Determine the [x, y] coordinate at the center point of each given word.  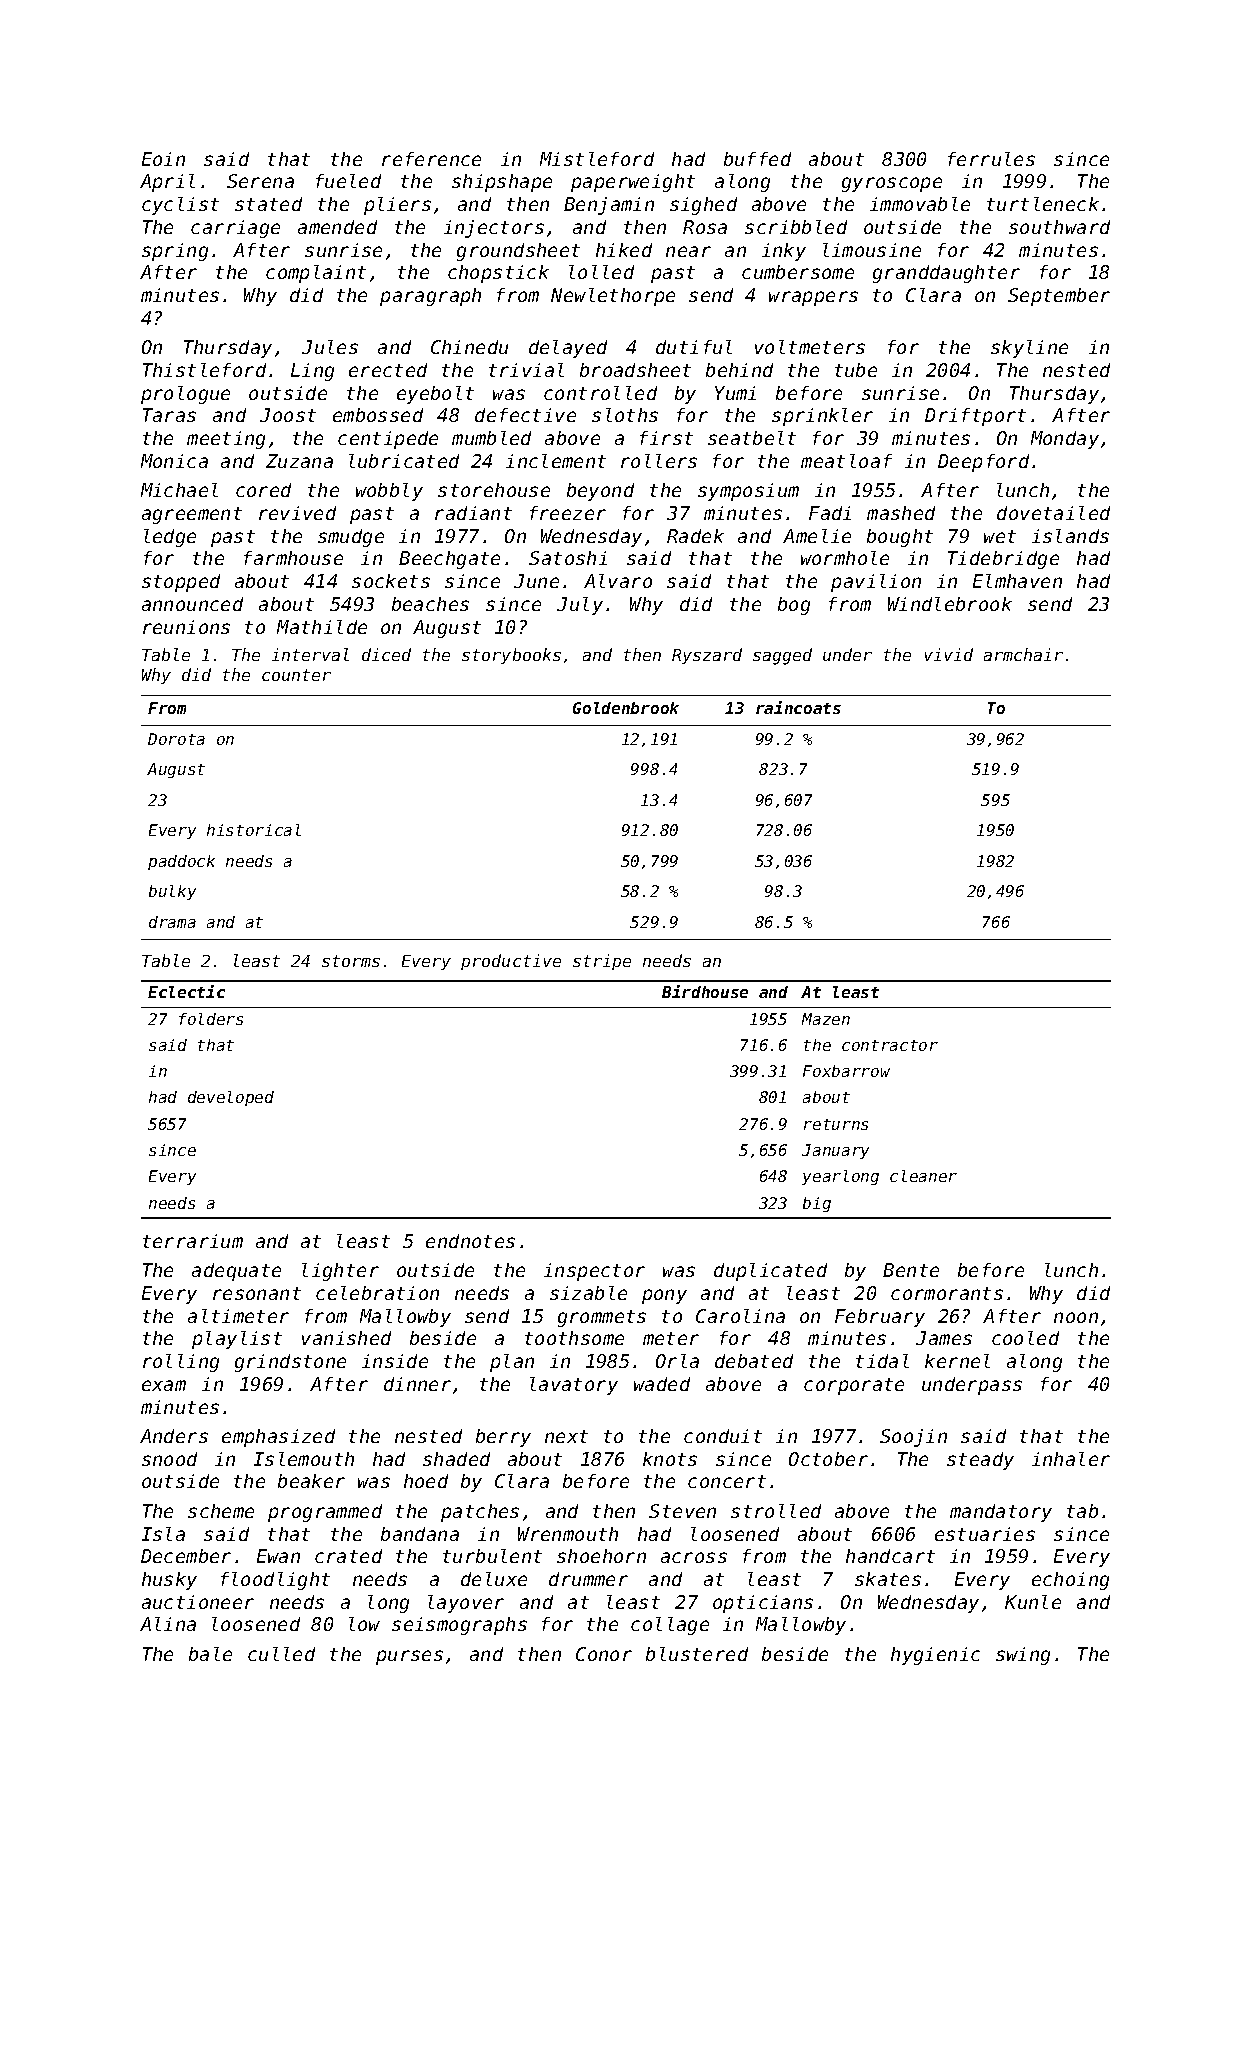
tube [856, 370]
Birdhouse [705, 991]
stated [268, 204]
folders [211, 1019]
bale [210, 1654]
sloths [625, 415]
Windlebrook [950, 604]
